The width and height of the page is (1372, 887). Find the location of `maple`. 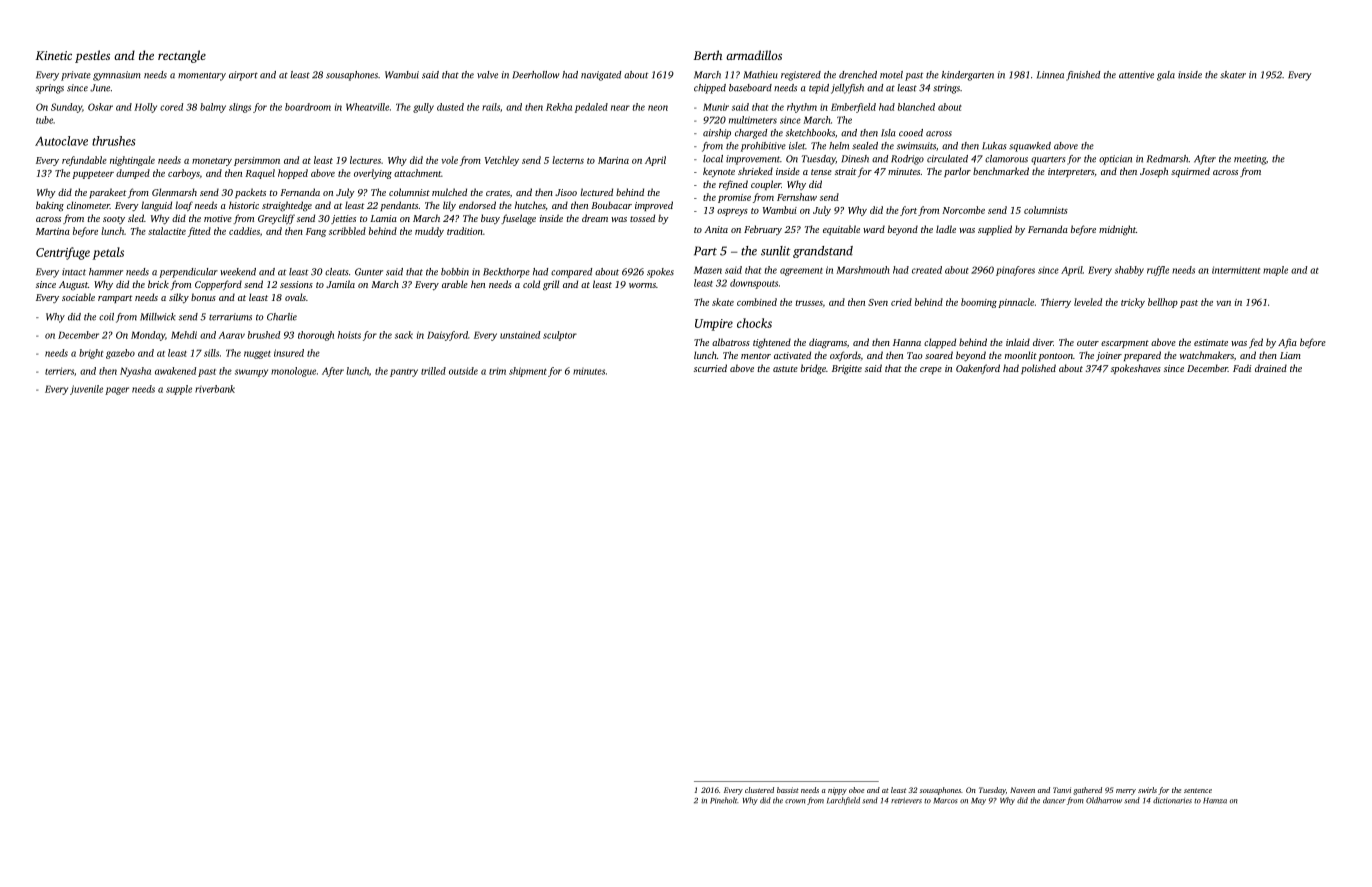

maple is located at coordinates (1275, 271).
